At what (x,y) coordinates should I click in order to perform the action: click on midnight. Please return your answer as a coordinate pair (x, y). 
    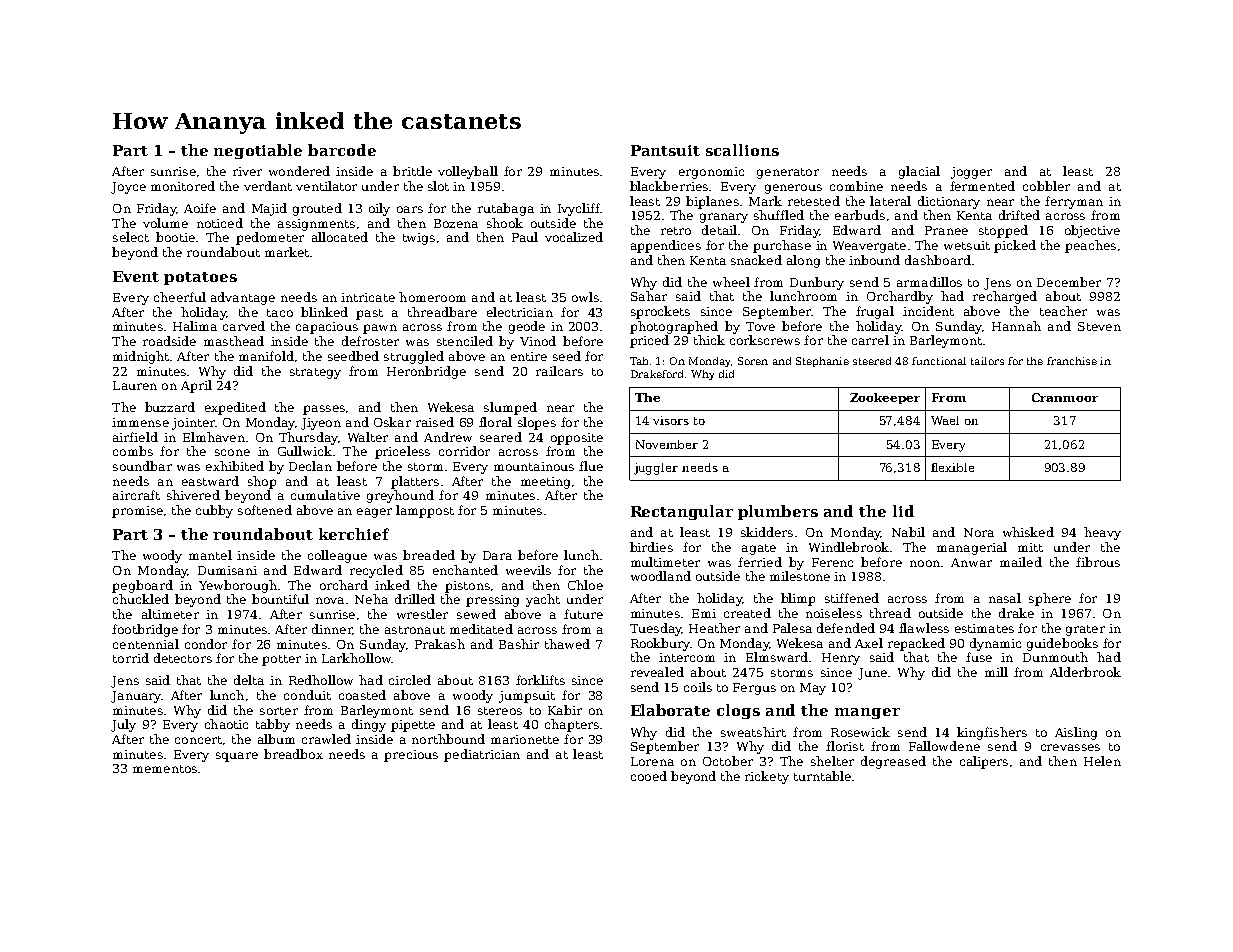
    Looking at the image, I should click on (141, 357).
